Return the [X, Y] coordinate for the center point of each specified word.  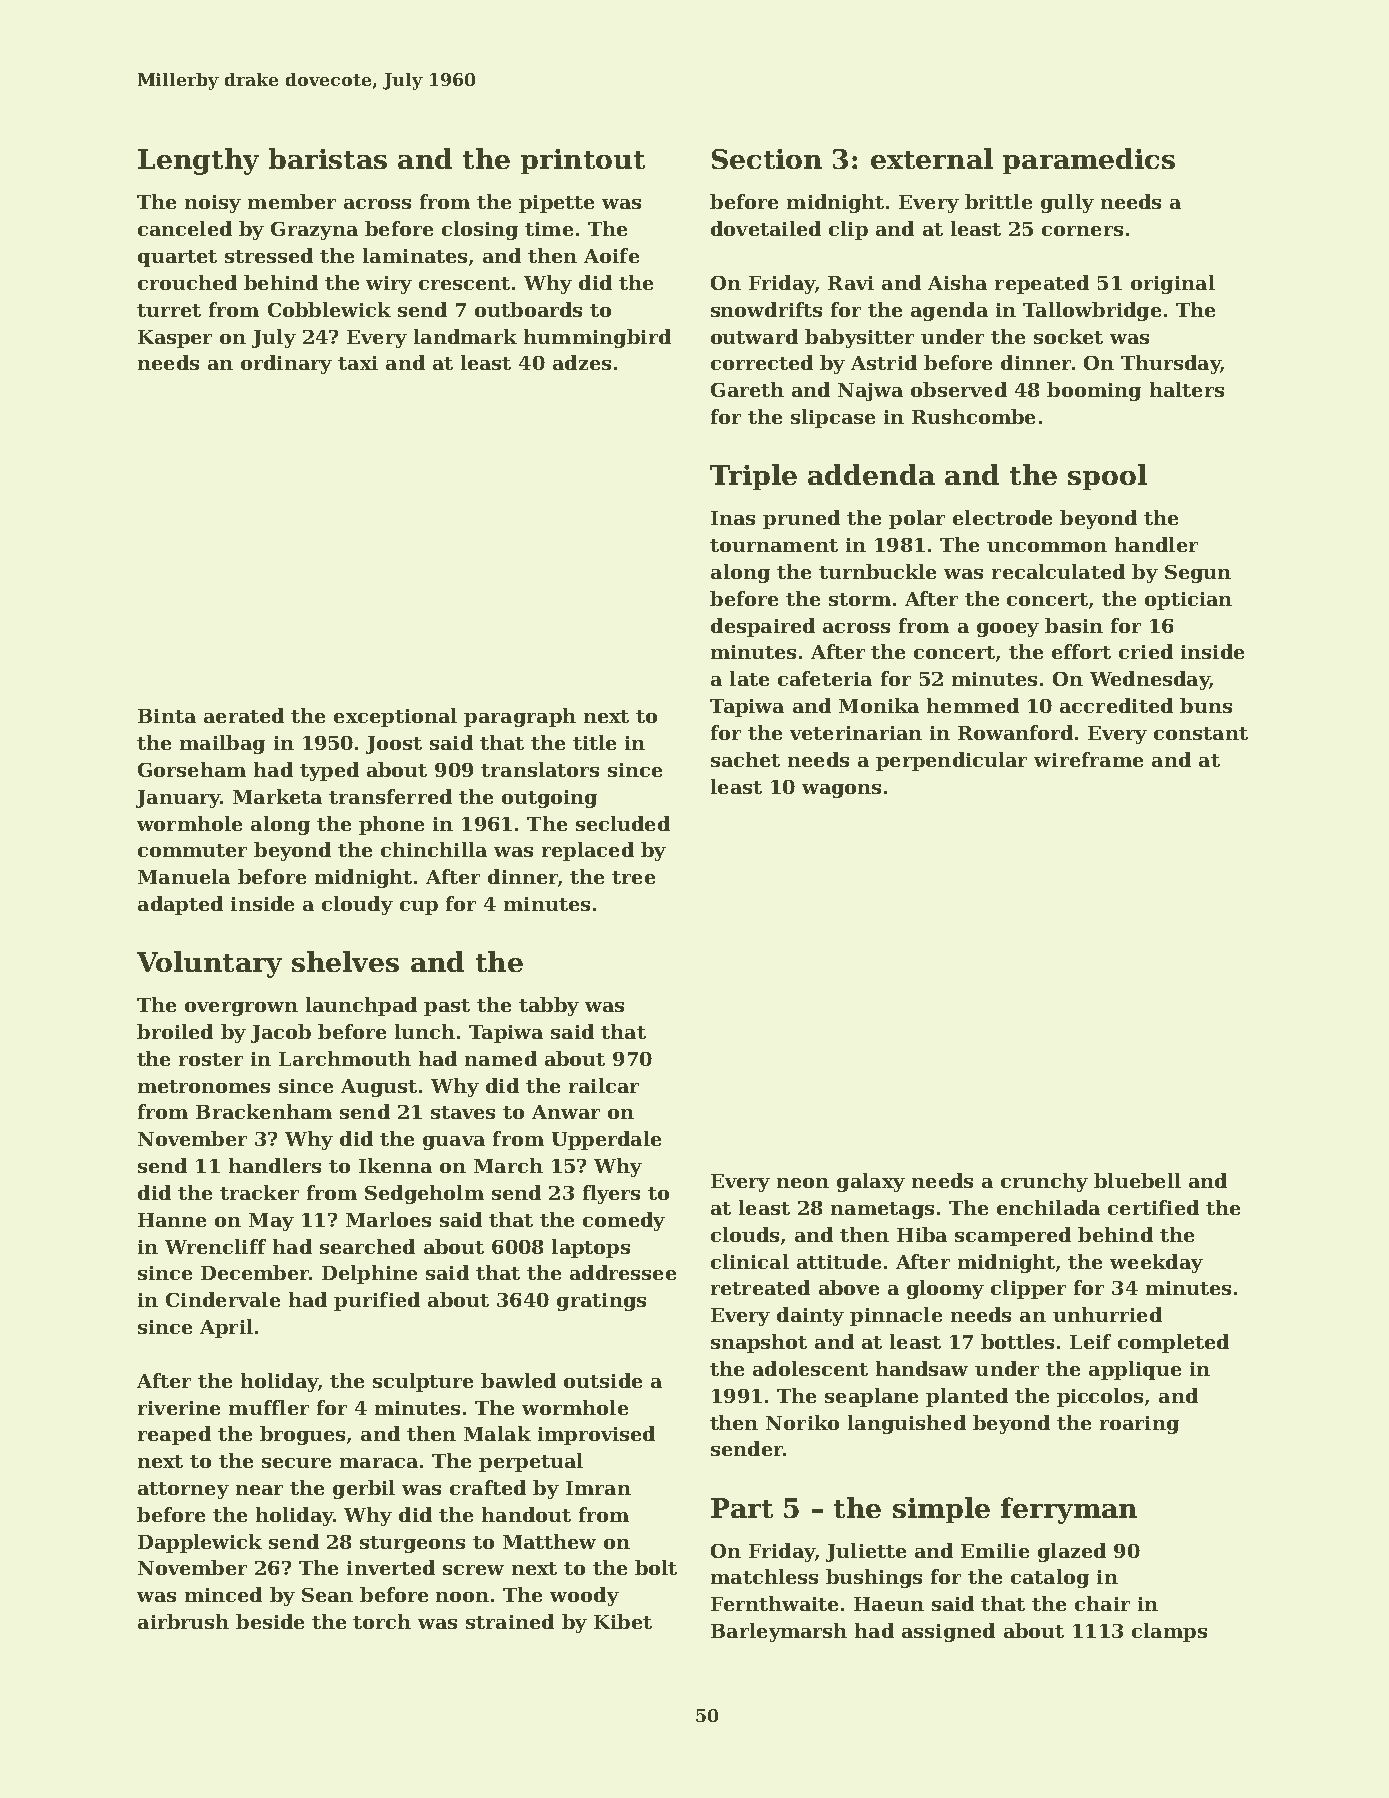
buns [1206, 705]
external [932, 158]
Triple [753, 477]
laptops [591, 1248]
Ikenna [395, 1165]
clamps [1169, 1632]
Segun [1198, 574]
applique [1135, 1370]
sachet [745, 759]
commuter [192, 850]
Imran [598, 1488]
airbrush [183, 1621]
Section [767, 159]
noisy [213, 204]
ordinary [286, 364]
